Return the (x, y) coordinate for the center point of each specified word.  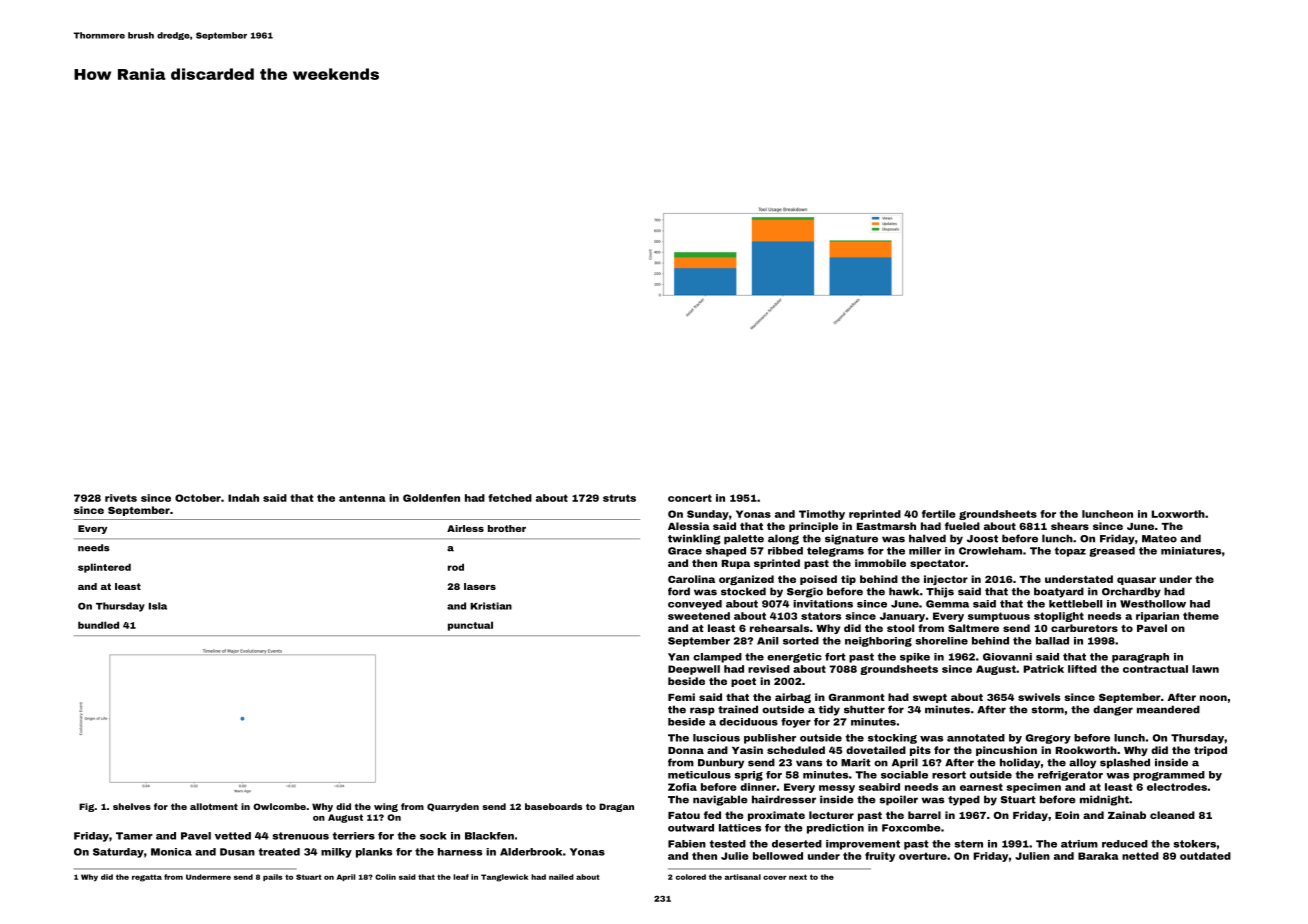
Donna (686, 750)
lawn (1205, 669)
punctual (470, 626)
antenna (362, 498)
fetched (510, 498)
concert (690, 498)
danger (1113, 710)
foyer (796, 723)
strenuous (301, 836)
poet (743, 682)
